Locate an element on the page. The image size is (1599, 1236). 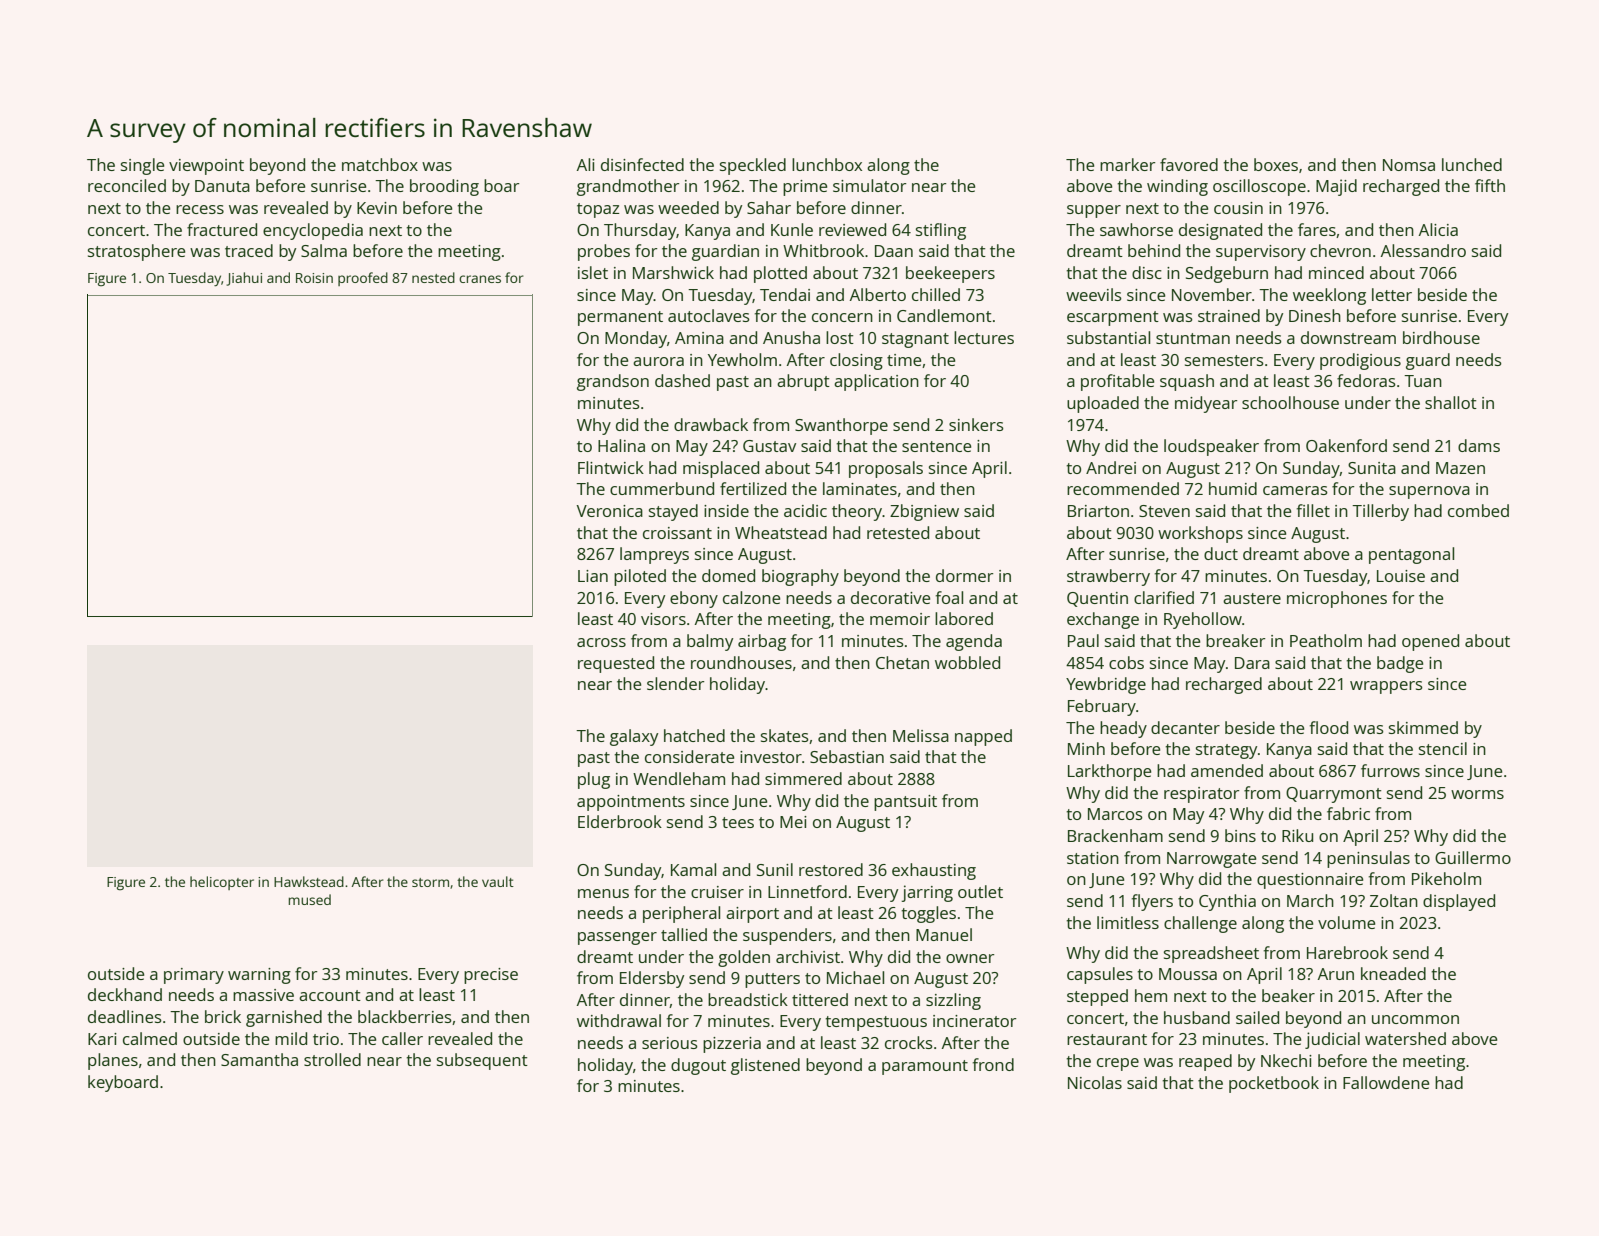
Michael is located at coordinates (855, 977).
